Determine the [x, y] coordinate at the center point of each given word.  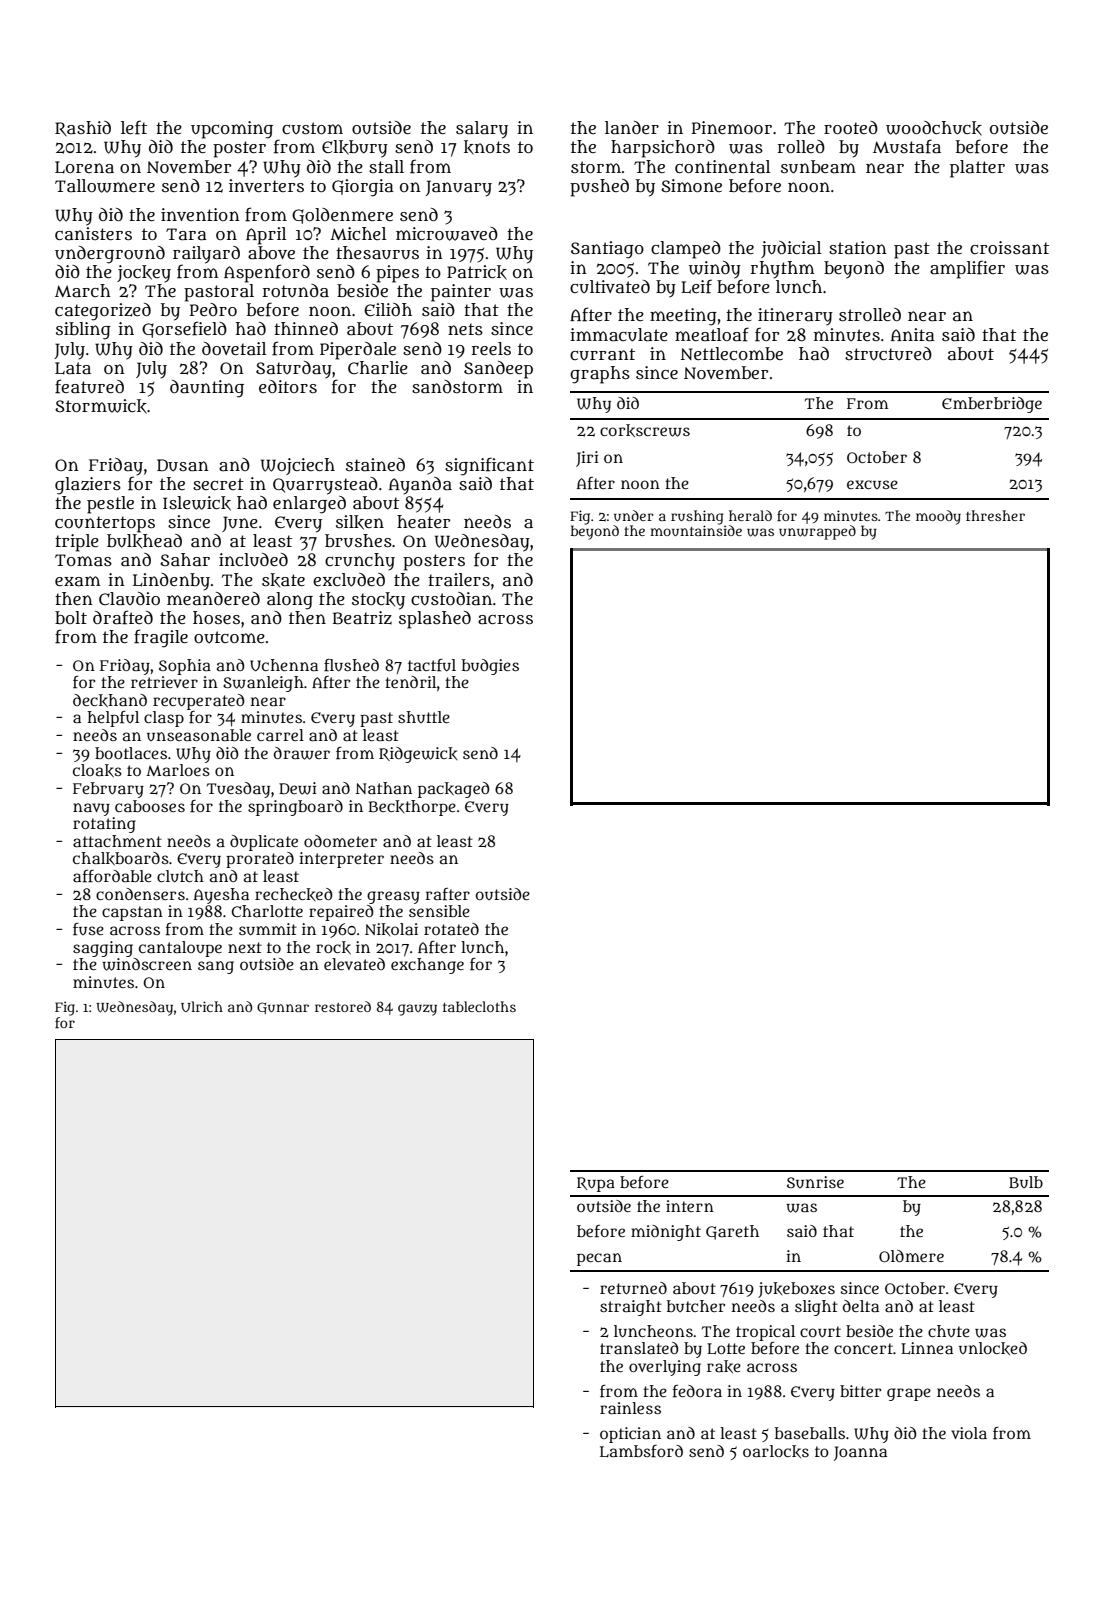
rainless [630, 1408]
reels [491, 348]
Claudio [129, 599]
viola [969, 1433]
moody [938, 517]
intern [690, 1206]
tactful [432, 665]
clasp [164, 719]
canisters [93, 233]
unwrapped [817, 532]
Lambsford [641, 1451]
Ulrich [202, 1006]
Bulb [1026, 1182]
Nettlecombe [732, 353]
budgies [490, 667]
